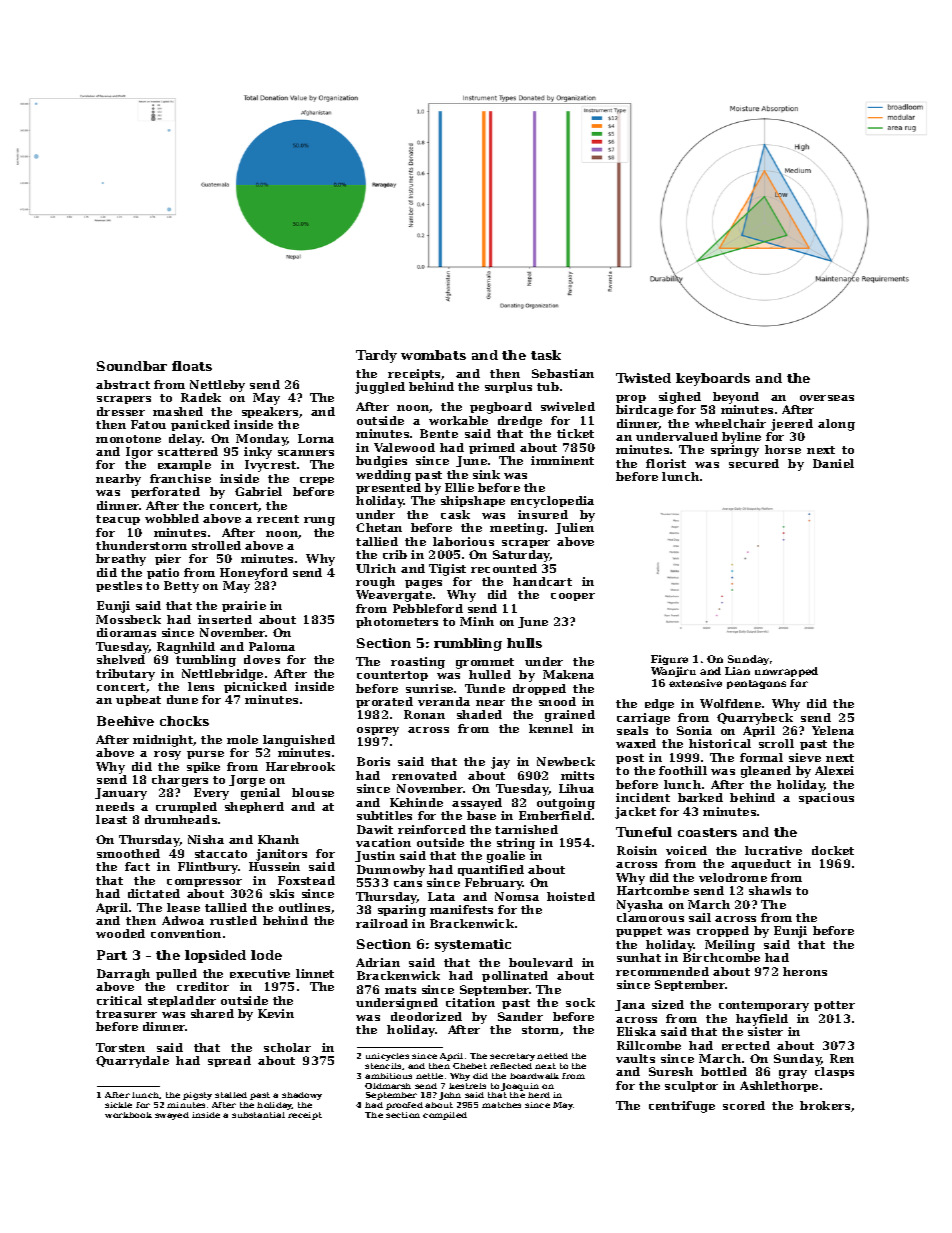  Describe the element at coordinates (825, 1105) in the image. I see `brokers` at that location.
